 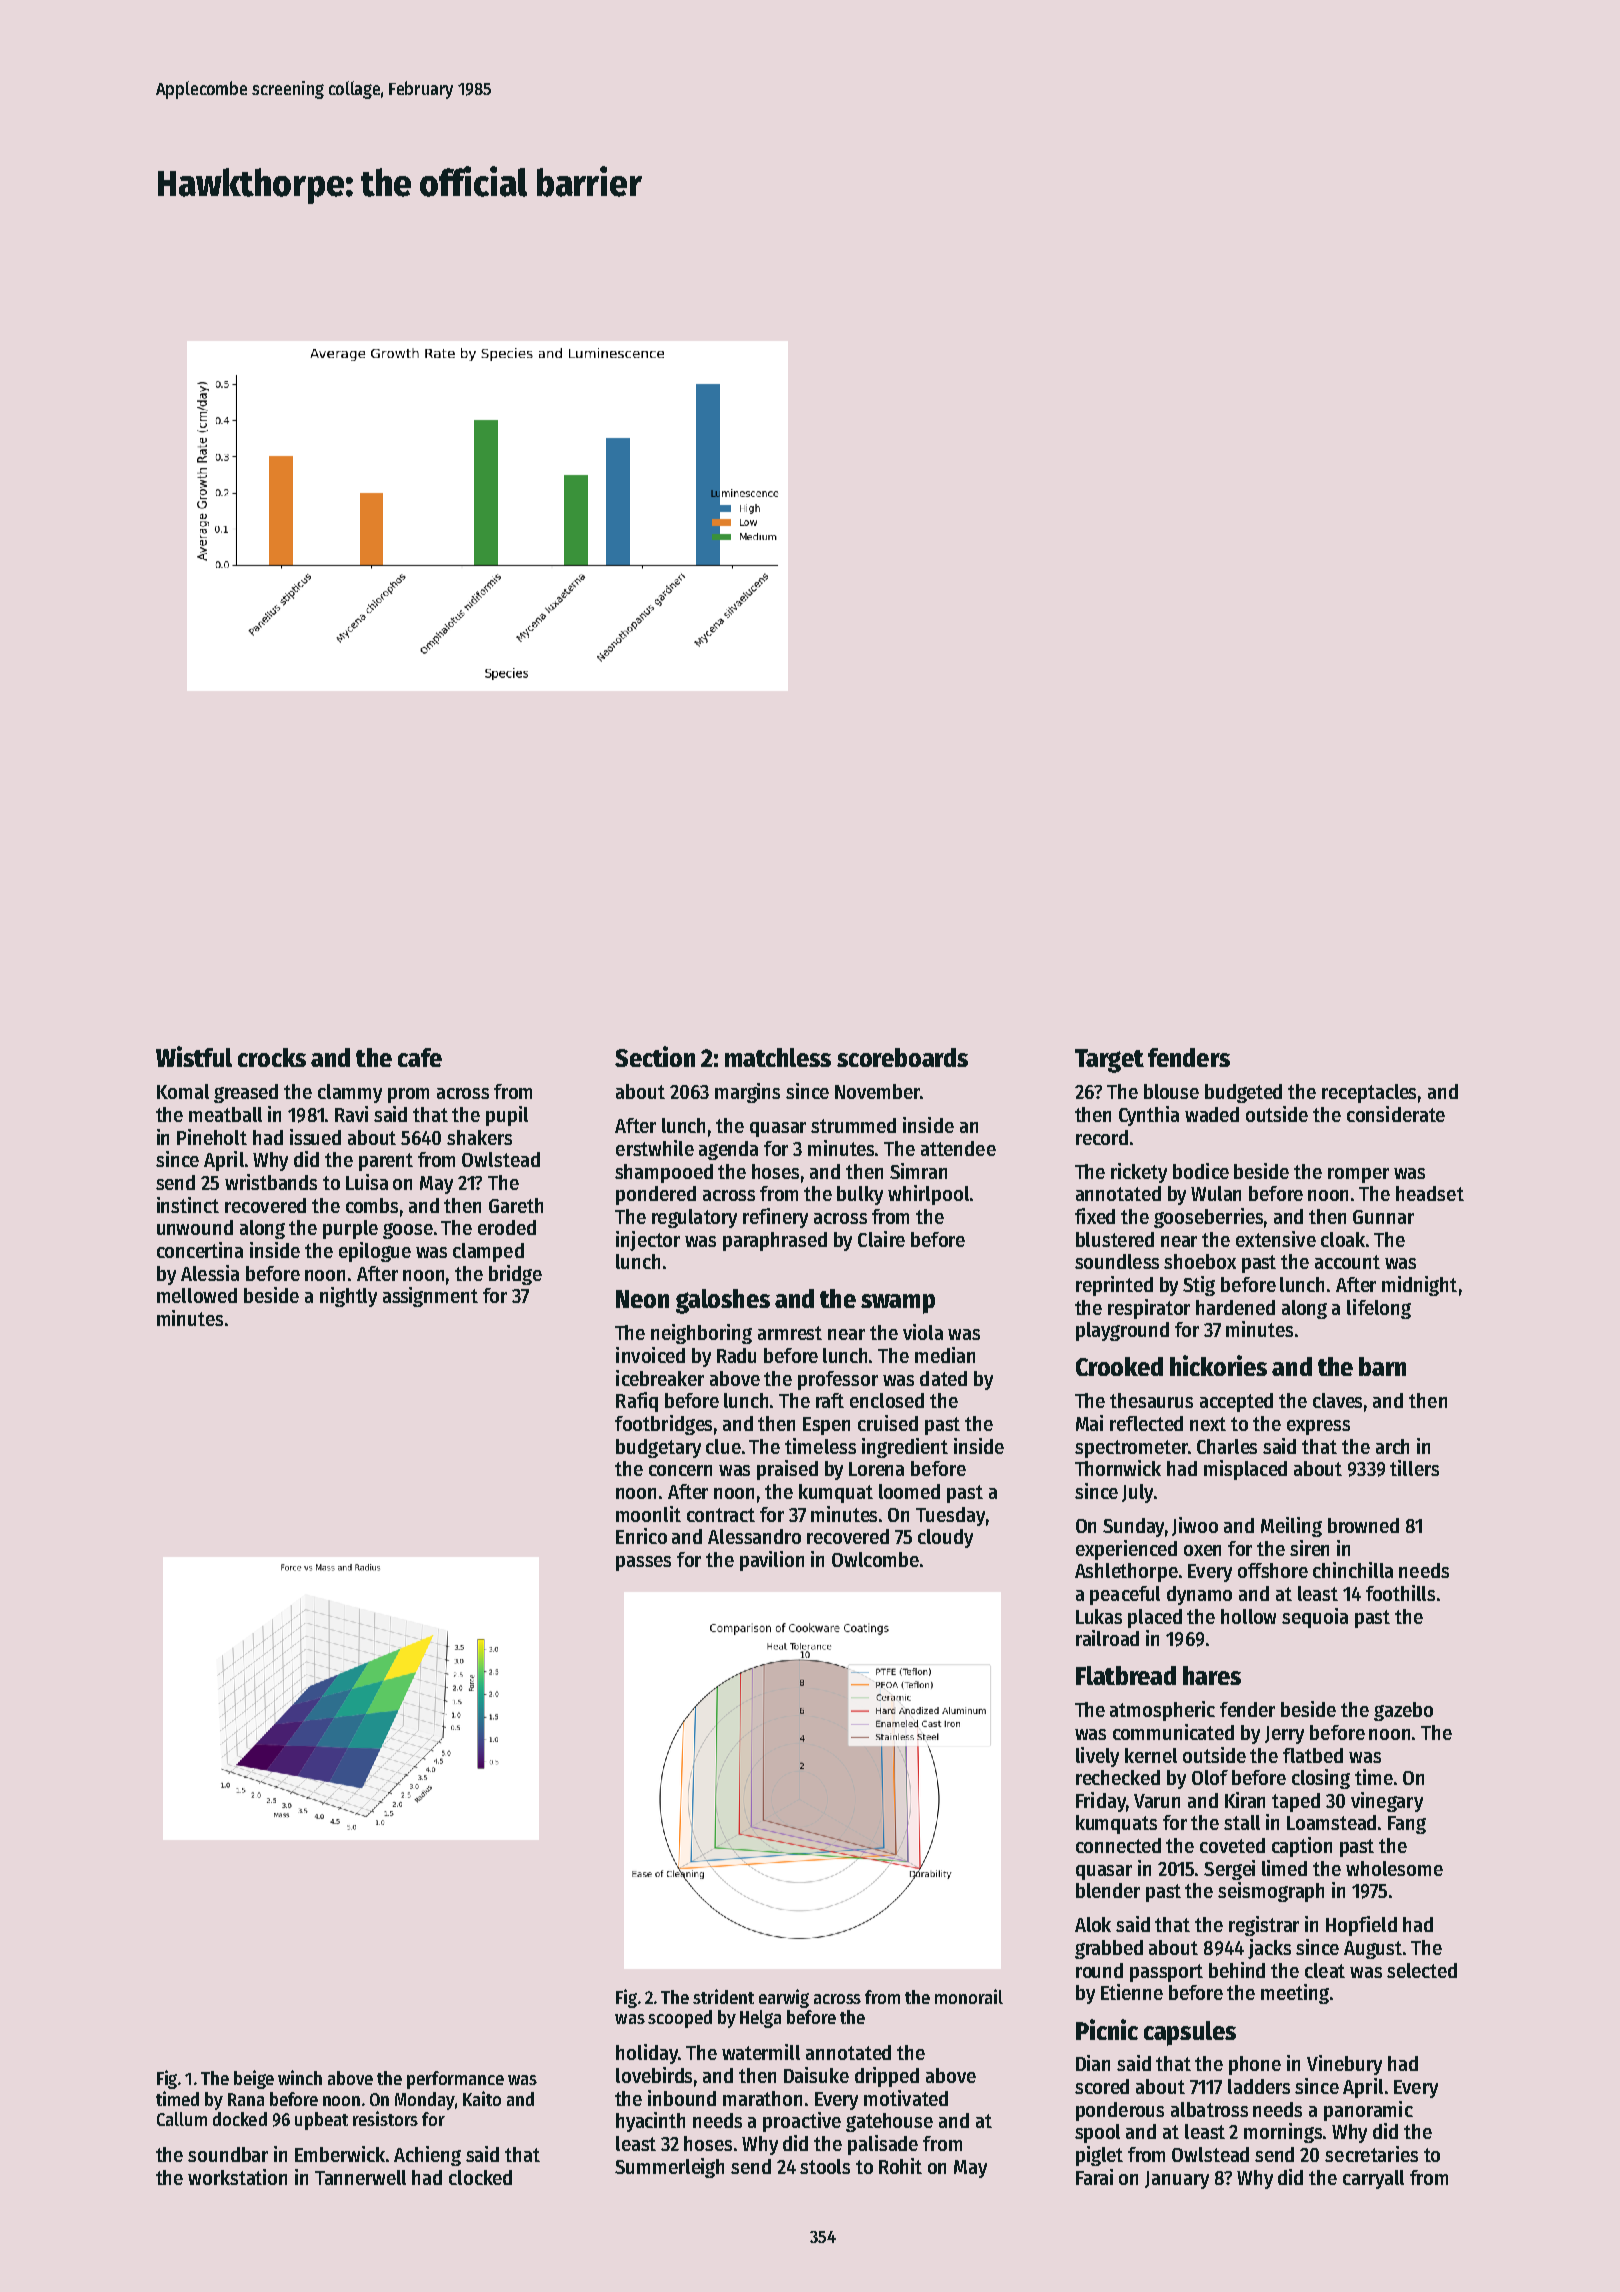 What do you see at coordinates (254, 2079) in the screenshot?
I see `beige` at bounding box center [254, 2079].
